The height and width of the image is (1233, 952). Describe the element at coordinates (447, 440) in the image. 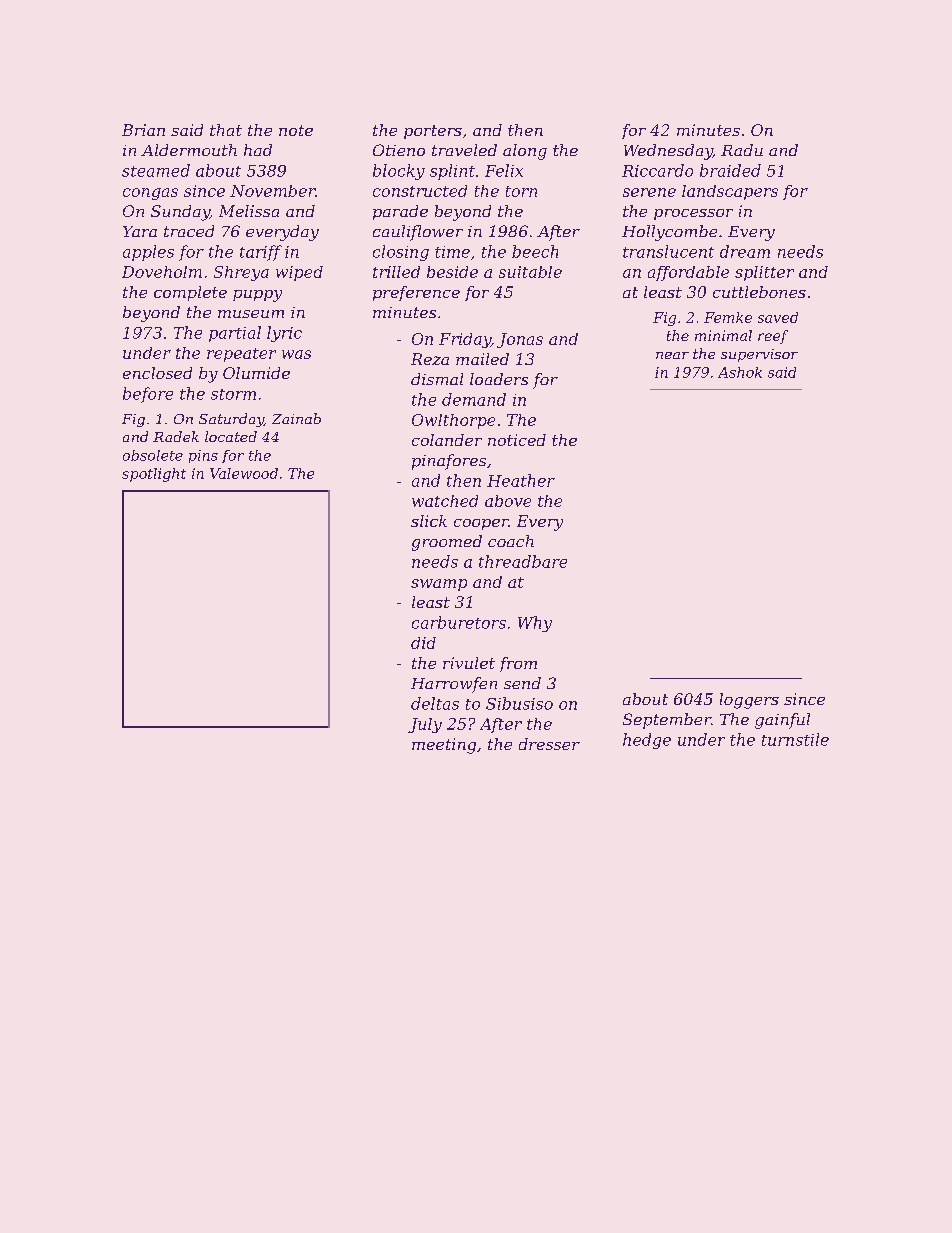

I see `colander` at that location.
